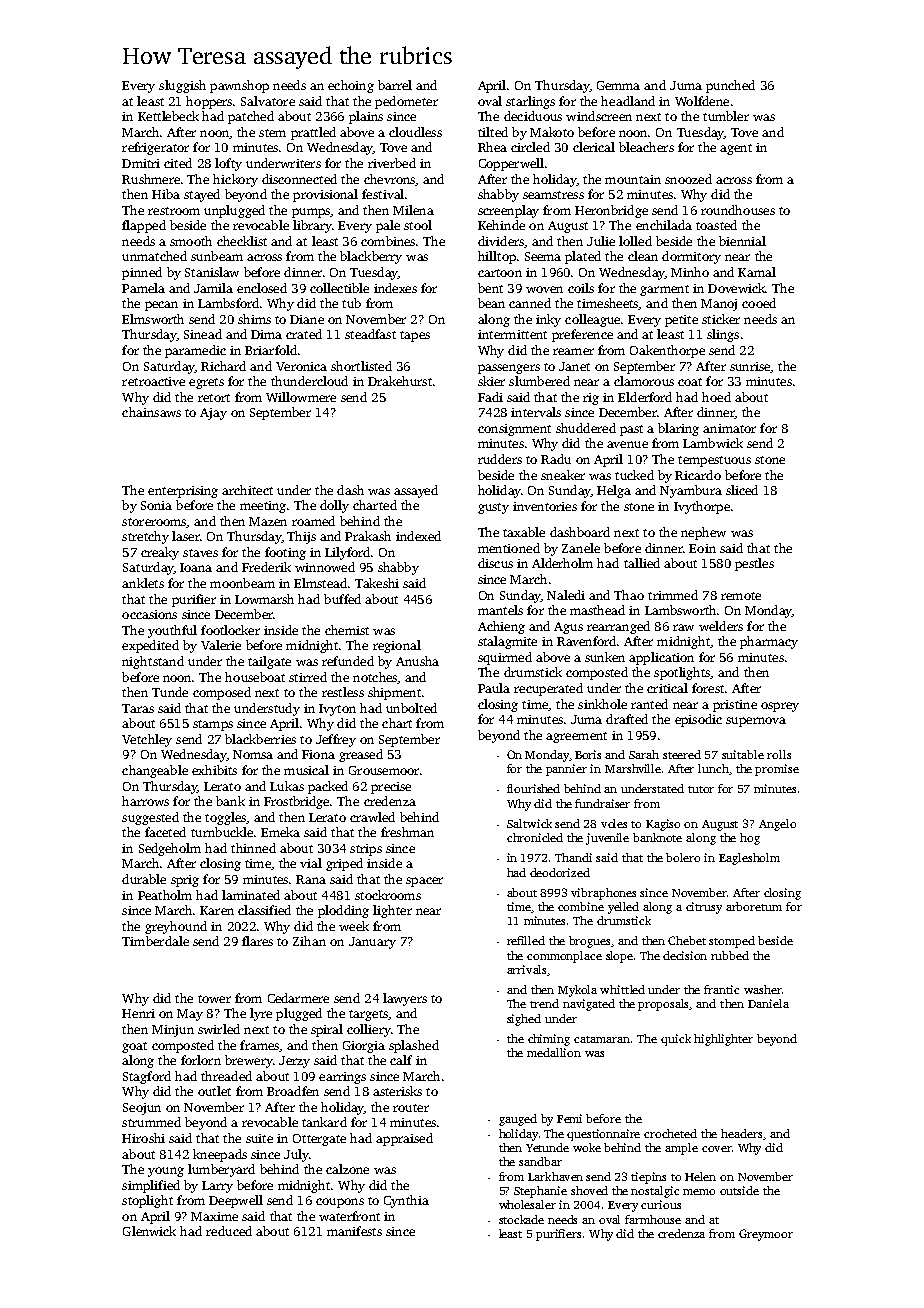  What do you see at coordinates (533, 788) in the image?
I see `flourished` at bounding box center [533, 788].
